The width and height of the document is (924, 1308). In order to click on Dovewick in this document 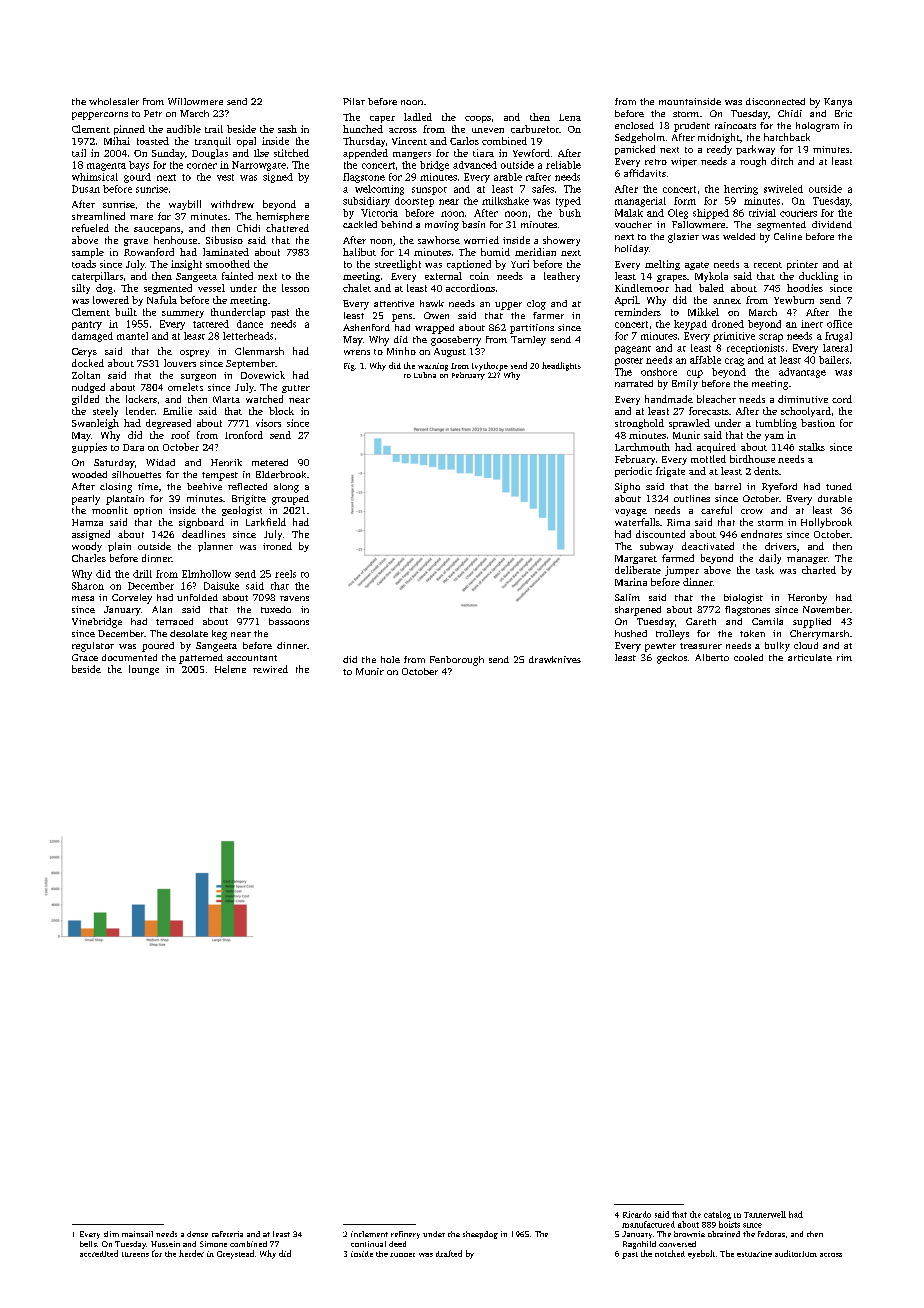, I will do `click(263, 375)`.
